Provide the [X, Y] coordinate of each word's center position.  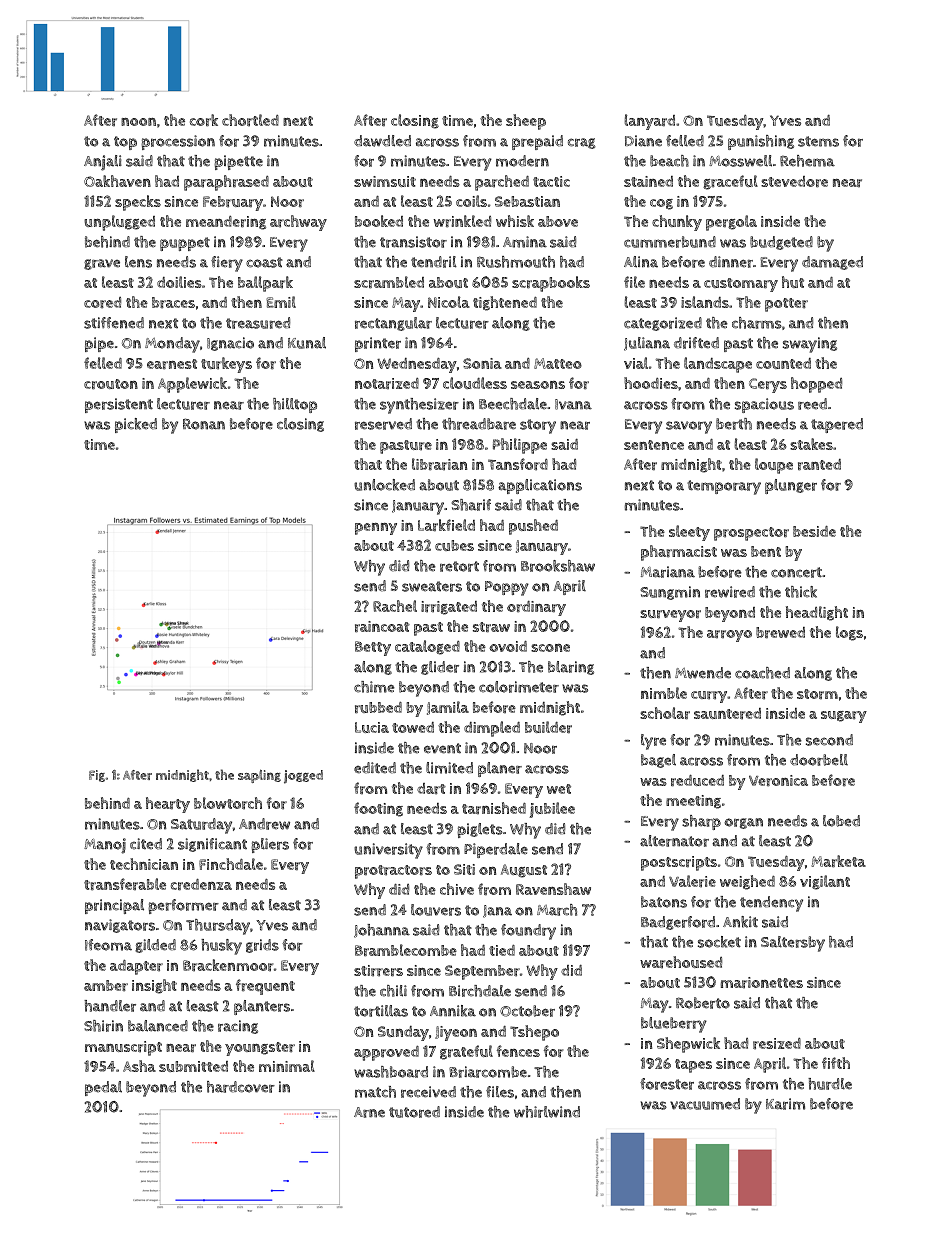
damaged [832, 263]
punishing [761, 142]
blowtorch [228, 803]
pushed [533, 527]
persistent [119, 405]
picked [136, 425]
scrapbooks [551, 284]
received [428, 1092]
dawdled [382, 141]
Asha [139, 1066]
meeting [693, 802]
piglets [480, 830]
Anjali [103, 163]
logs [849, 633]
